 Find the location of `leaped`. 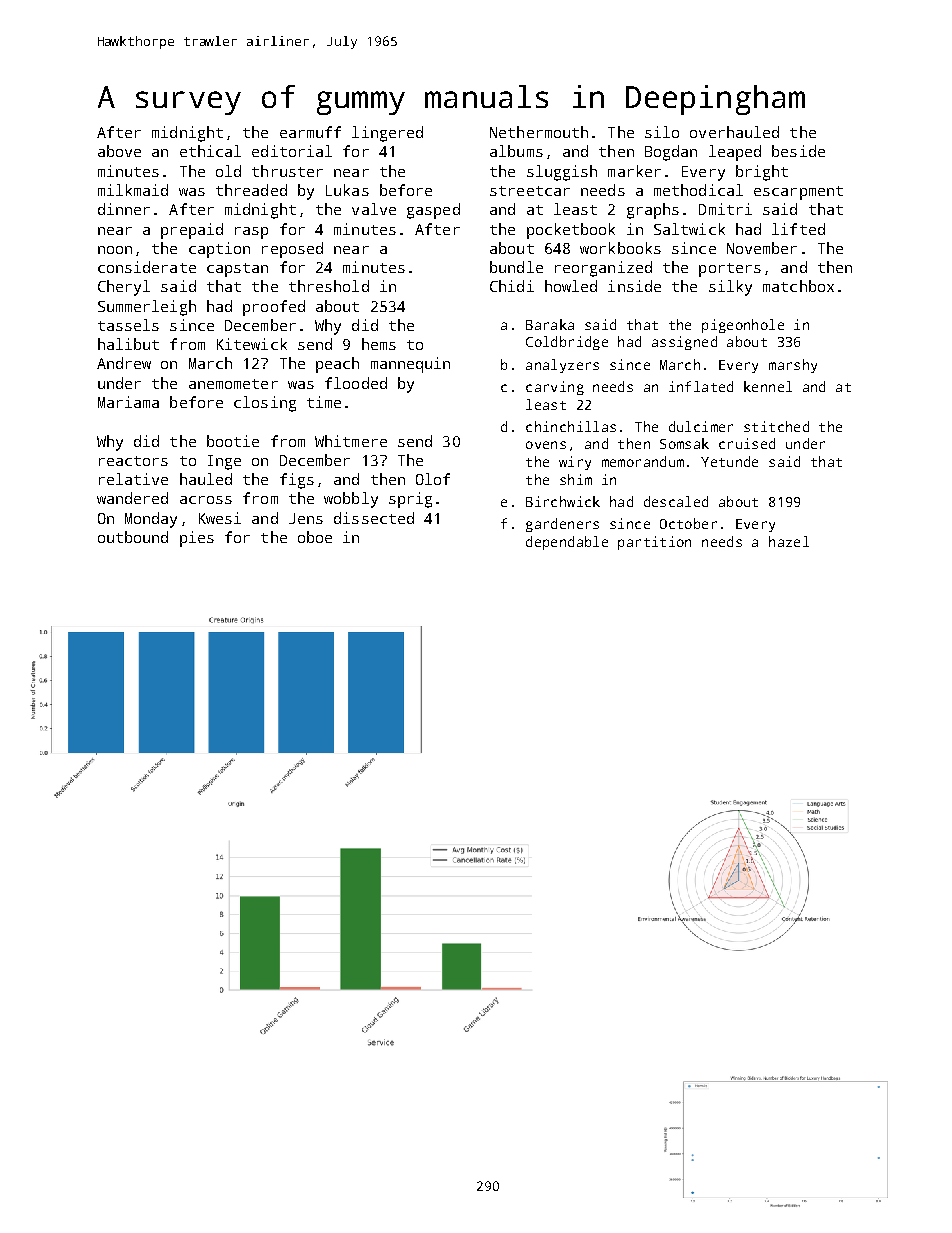

leaped is located at coordinates (735, 153).
